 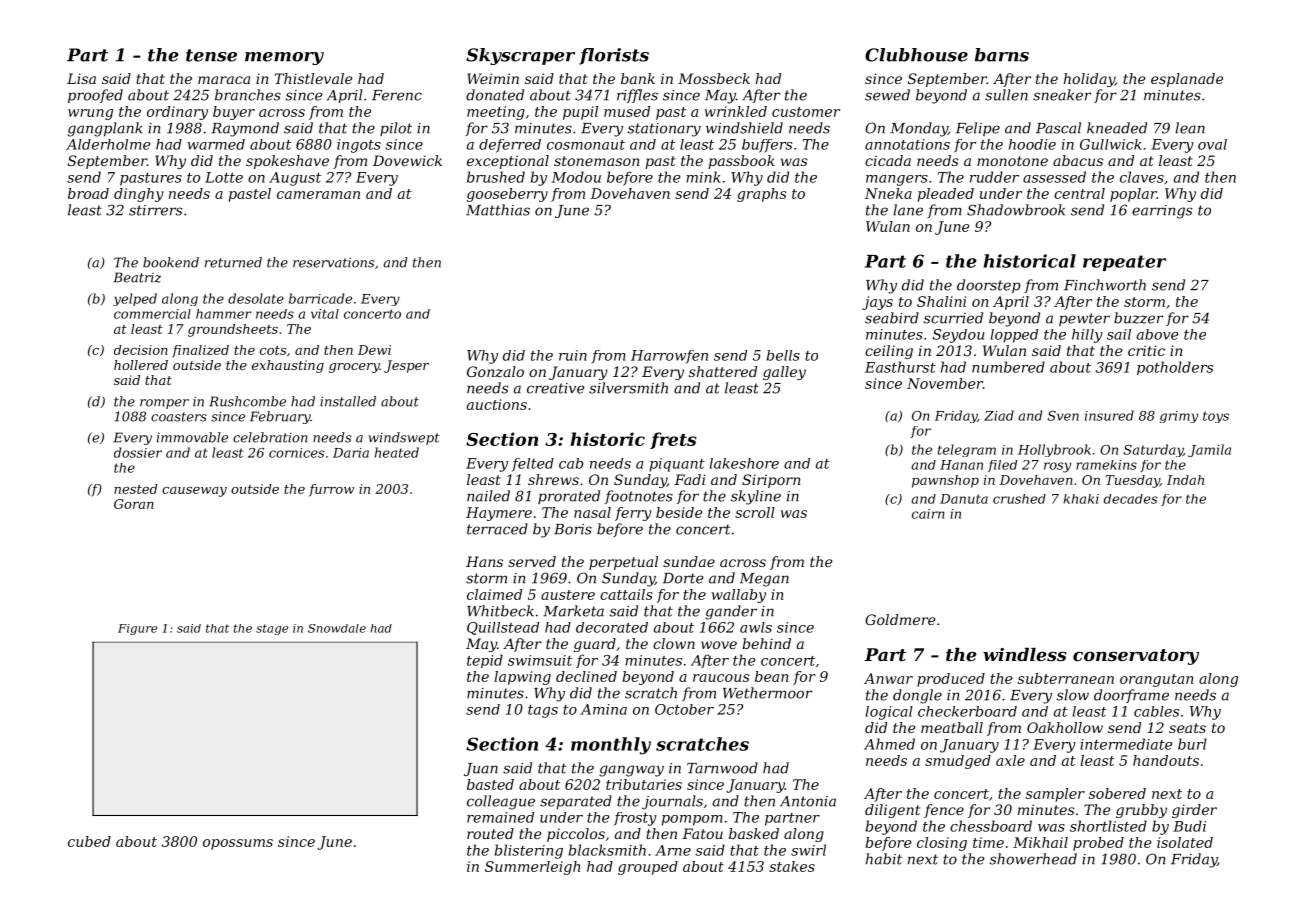 What do you see at coordinates (318, 195) in the screenshot?
I see `cameraman` at bounding box center [318, 195].
